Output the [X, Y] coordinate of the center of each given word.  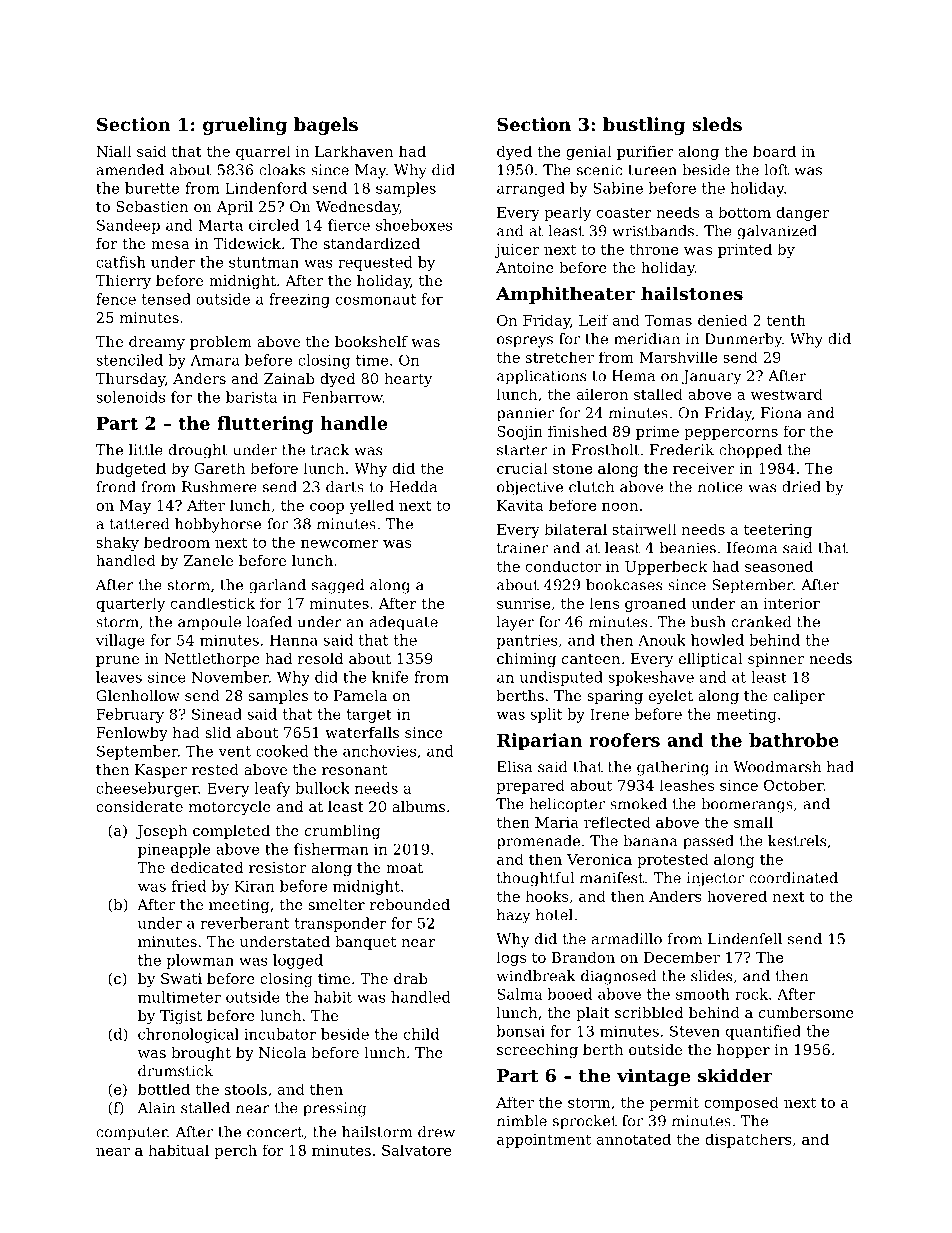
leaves [119, 677]
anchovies [379, 751]
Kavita [520, 505]
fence [116, 299]
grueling [245, 126]
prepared [530, 786]
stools [246, 1089]
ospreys [525, 342]
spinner [776, 660]
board [774, 151]
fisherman [331, 849]
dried [801, 487]
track [330, 450]
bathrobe [794, 740]
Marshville [678, 357]
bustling [644, 126]
